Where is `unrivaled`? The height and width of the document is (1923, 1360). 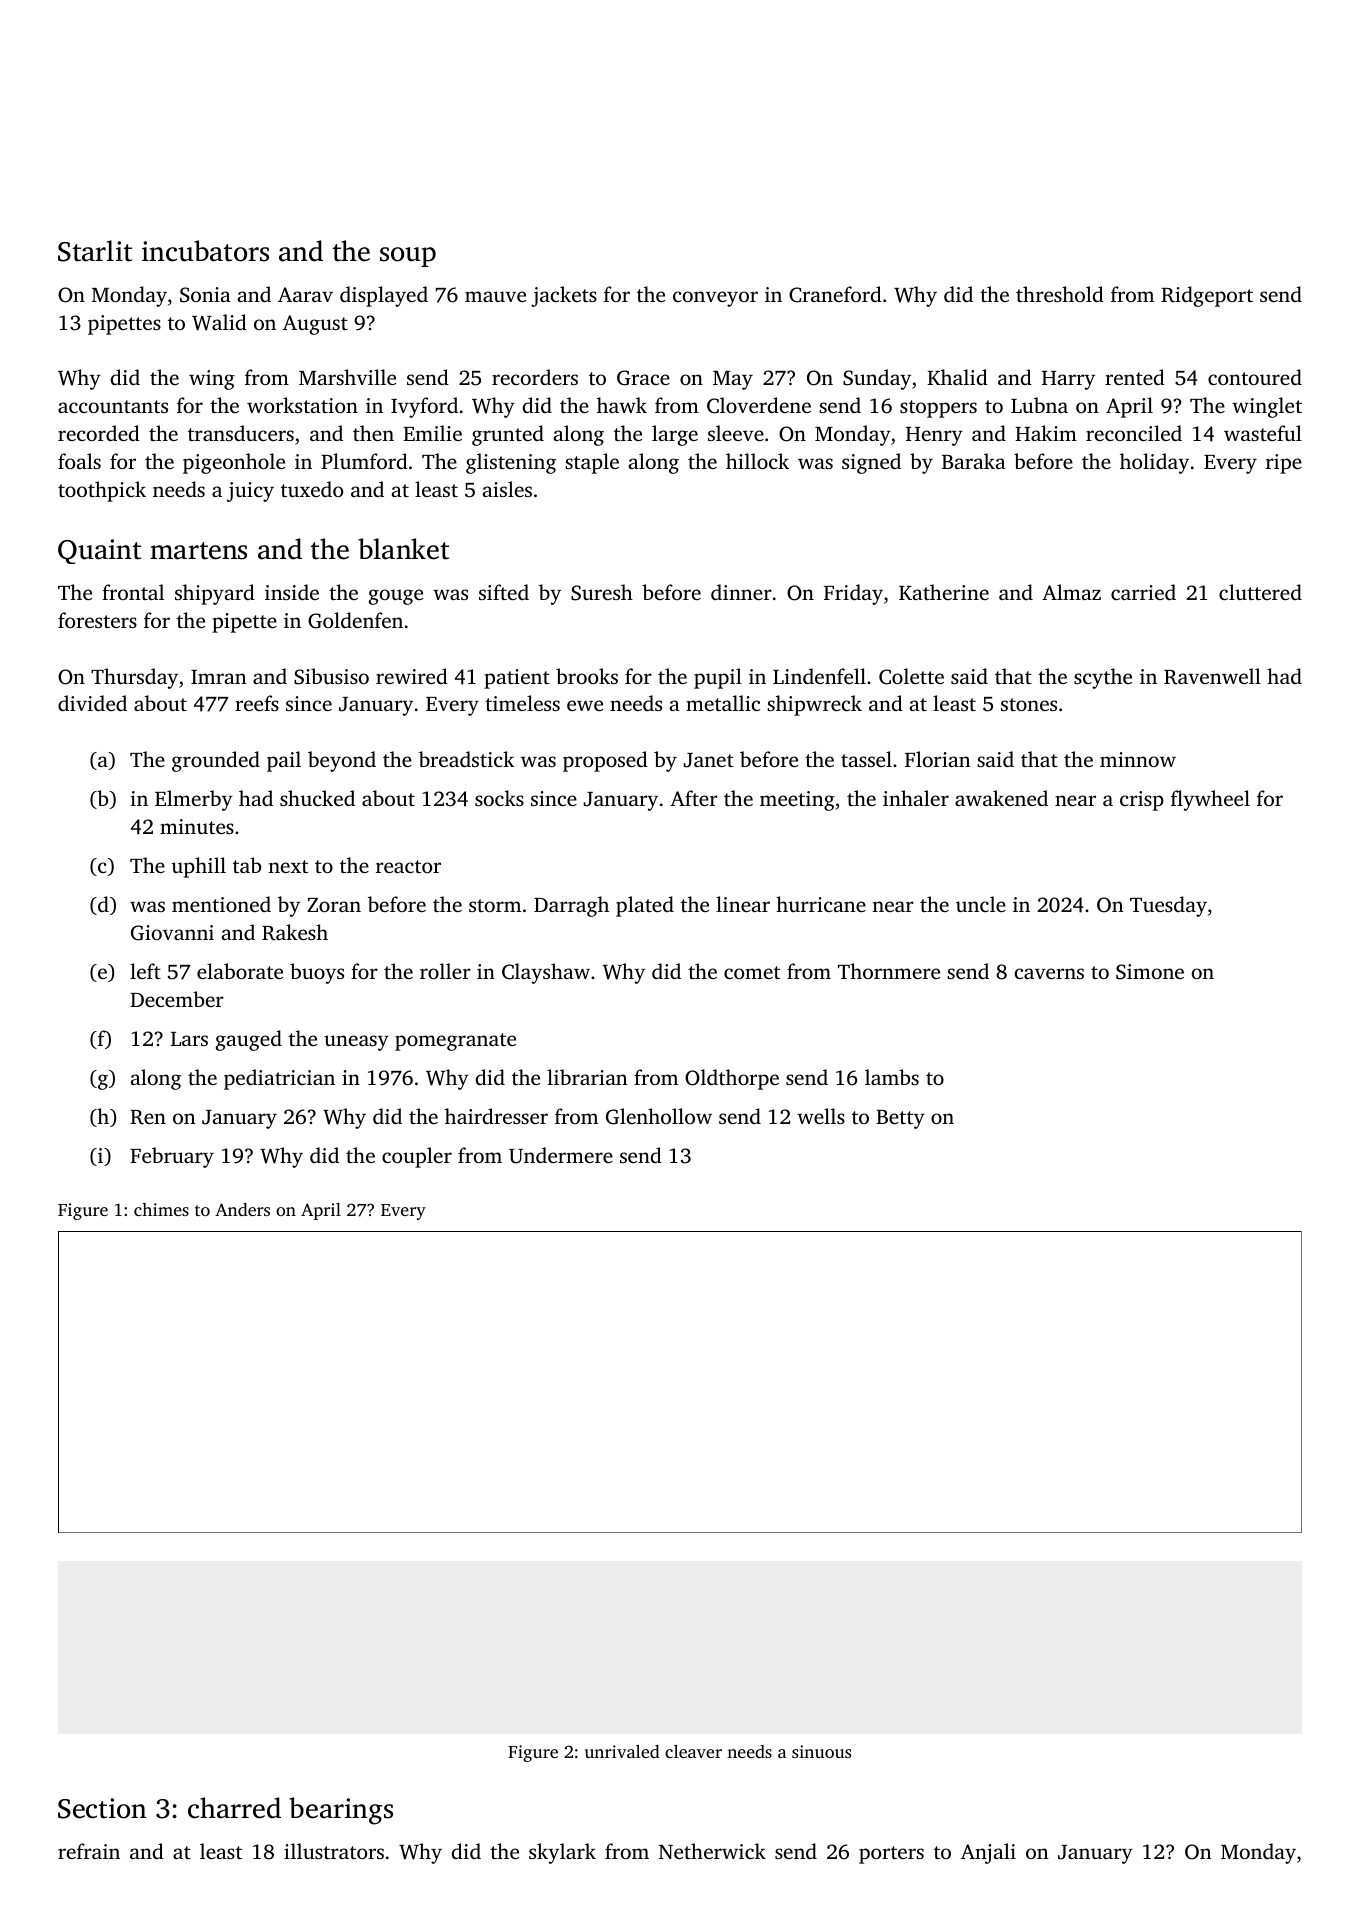
unrivaled is located at coordinates (622, 1751).
